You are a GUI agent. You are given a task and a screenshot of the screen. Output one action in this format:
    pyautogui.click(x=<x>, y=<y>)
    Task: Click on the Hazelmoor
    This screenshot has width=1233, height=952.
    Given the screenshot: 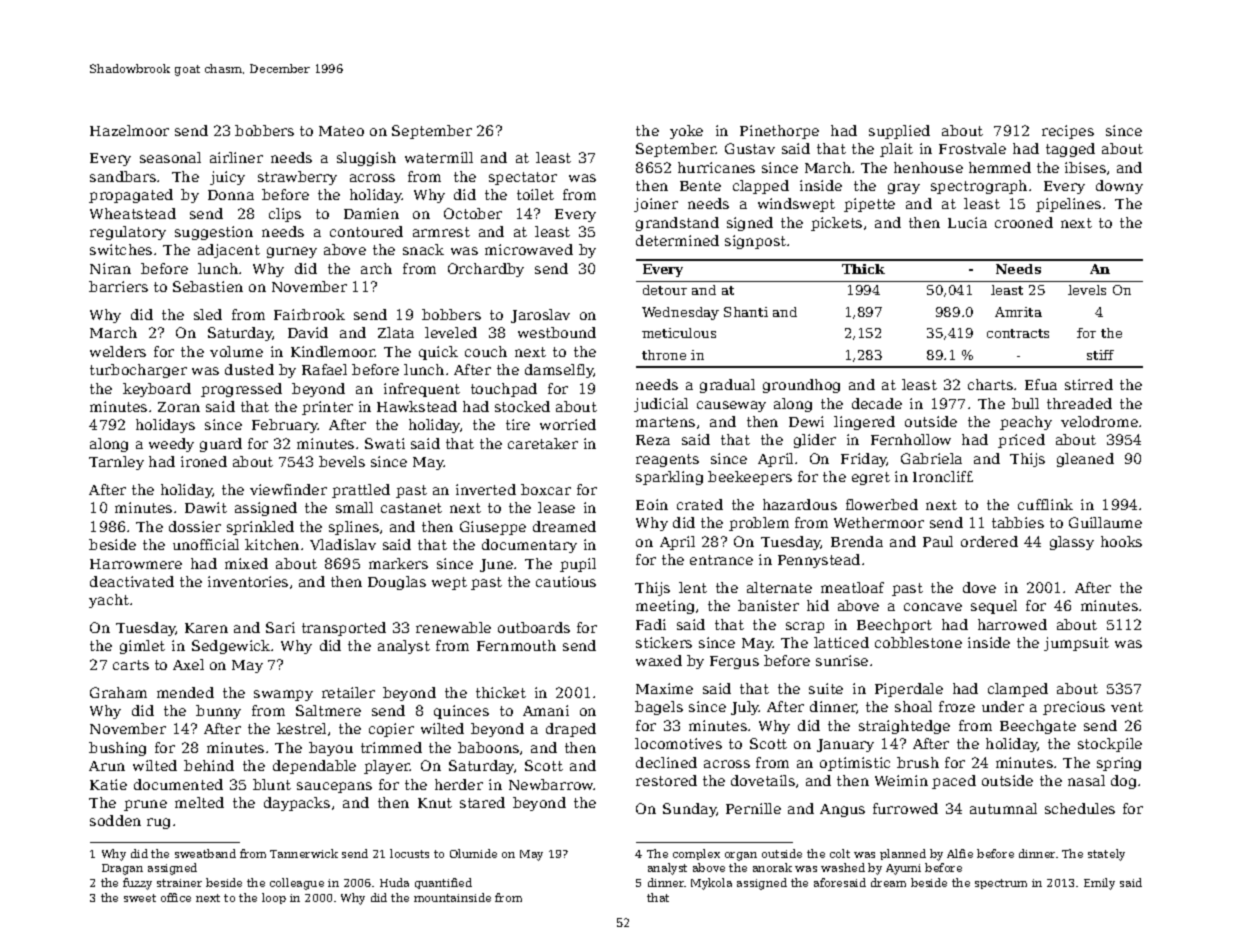 What is the action you would take?
    pyautogui.click(x=129, y=130)
